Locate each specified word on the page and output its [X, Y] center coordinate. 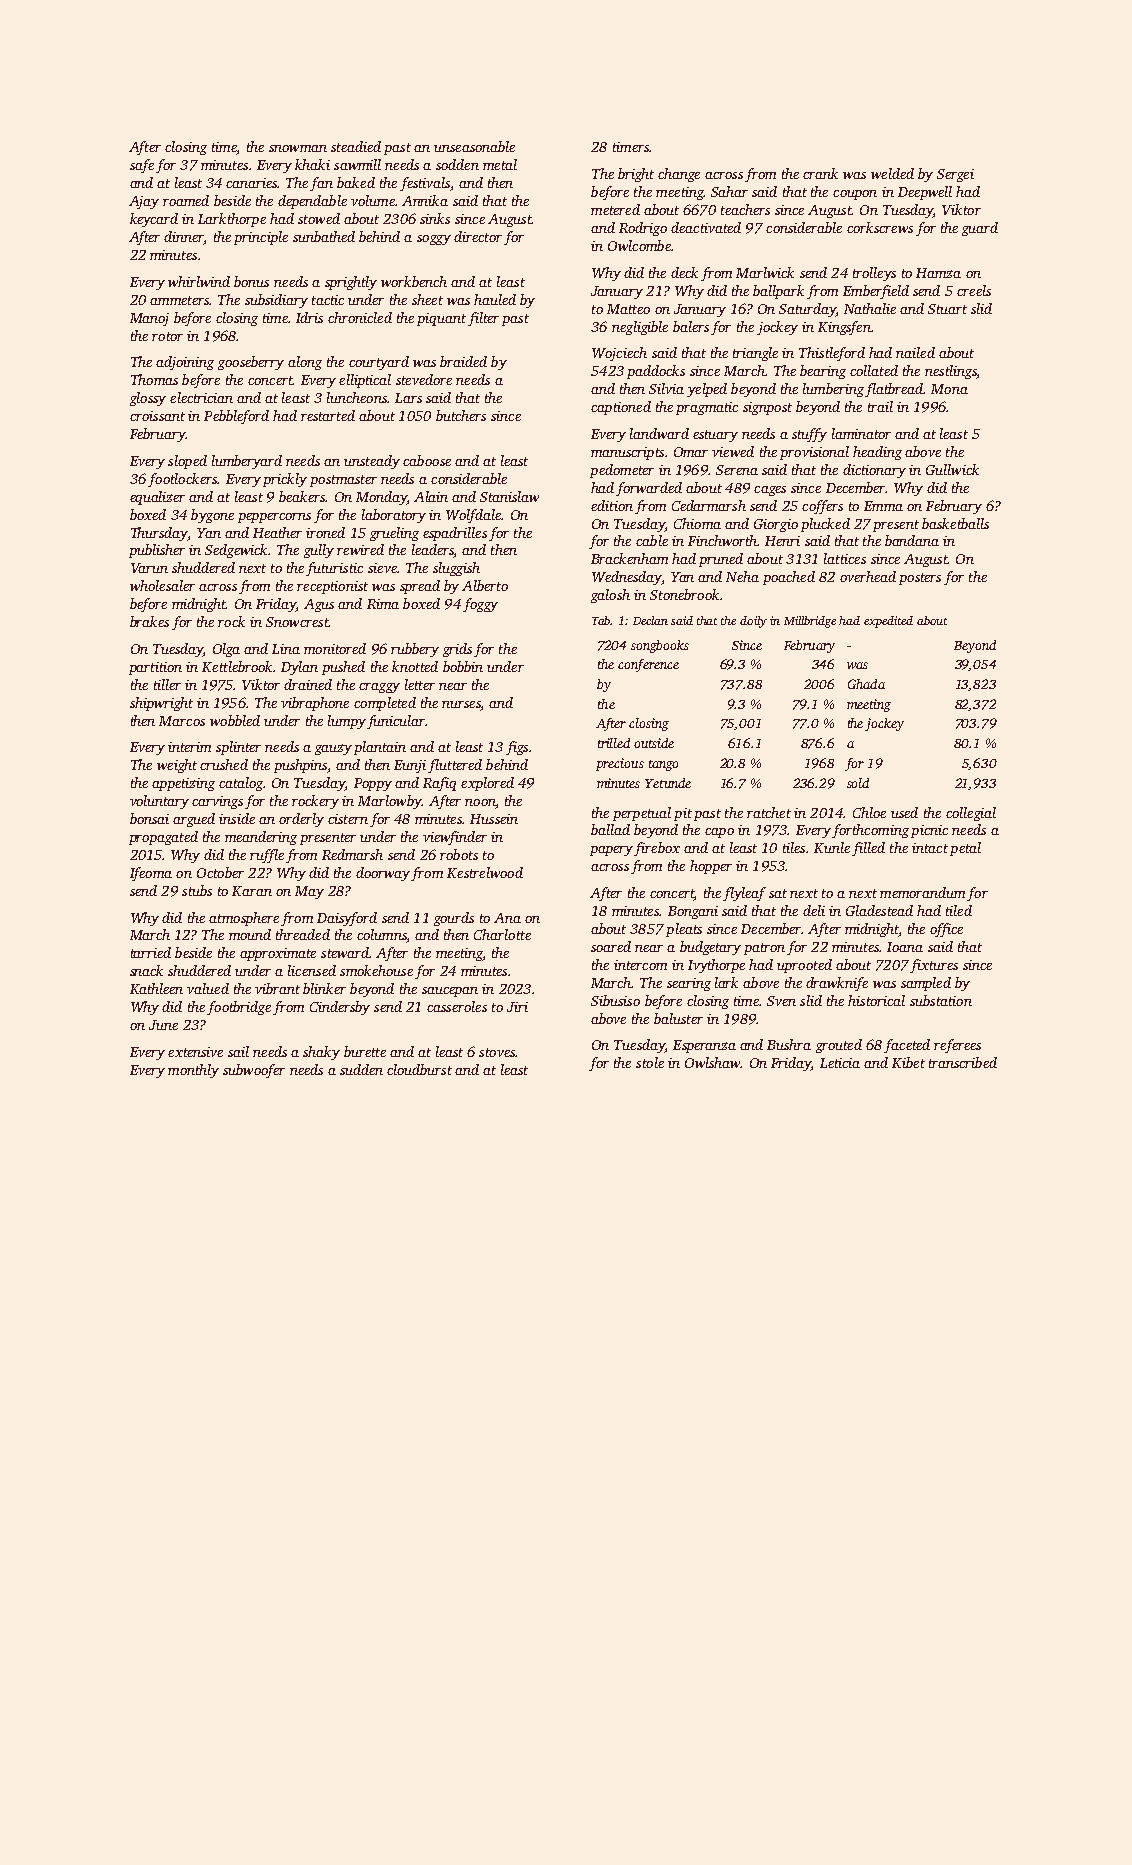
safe [142, 166]
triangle [755, 354]
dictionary [874, 471]
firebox [657, 849]
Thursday [159, 534]
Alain [431, 496]
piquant [441, 319]
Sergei [955, 175]
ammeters [179, 300]
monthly [193, 1071]
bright [636, 175]
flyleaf [744, 894]
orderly [301, 820]
